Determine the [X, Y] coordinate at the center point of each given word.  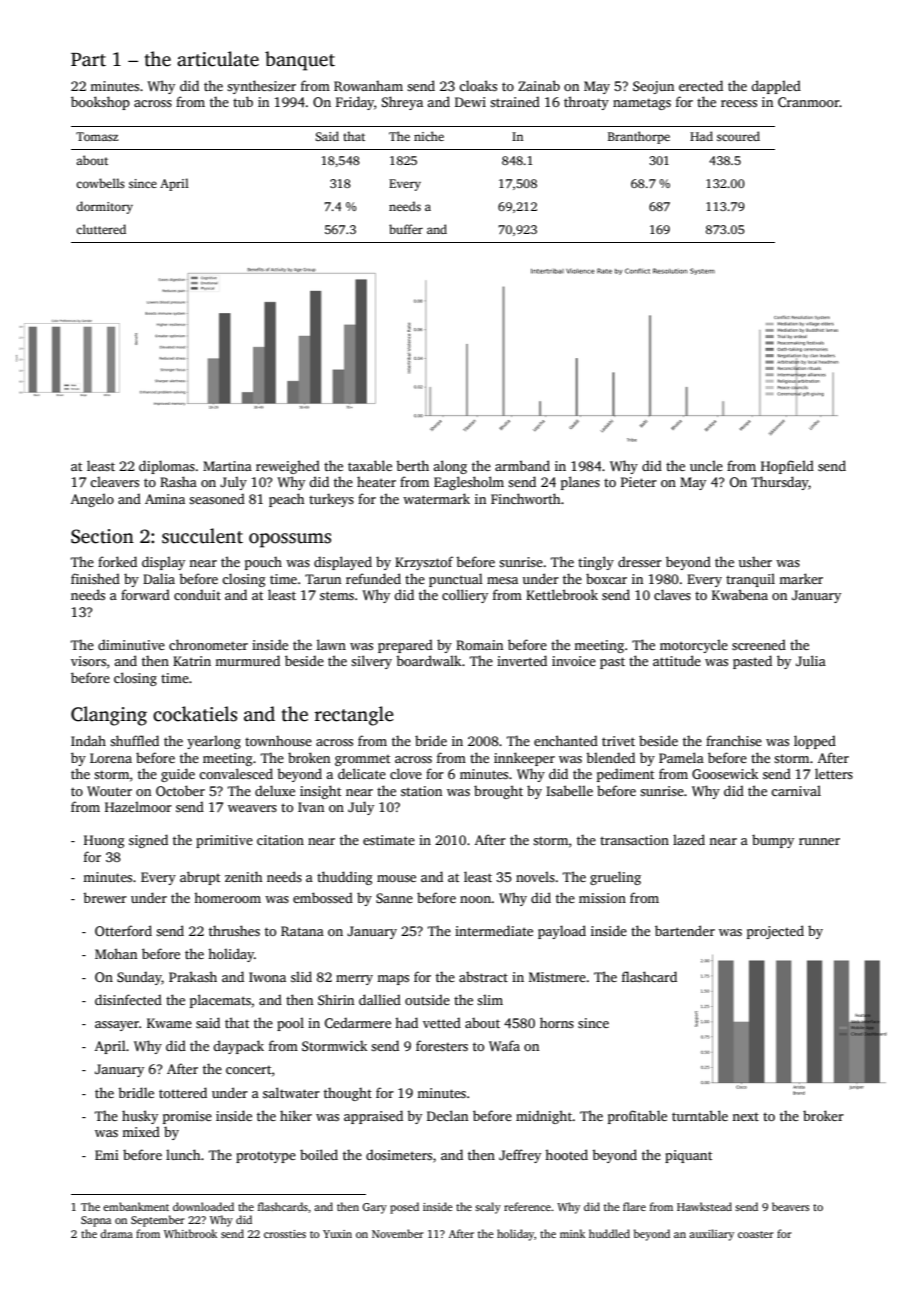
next [745, 1116]
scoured [738, 136]
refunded [373, 578]
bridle [136, 1092]
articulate [218, 59]
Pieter [639, 482]
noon [476, 899]
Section [102, 536]
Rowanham [368, 86]
